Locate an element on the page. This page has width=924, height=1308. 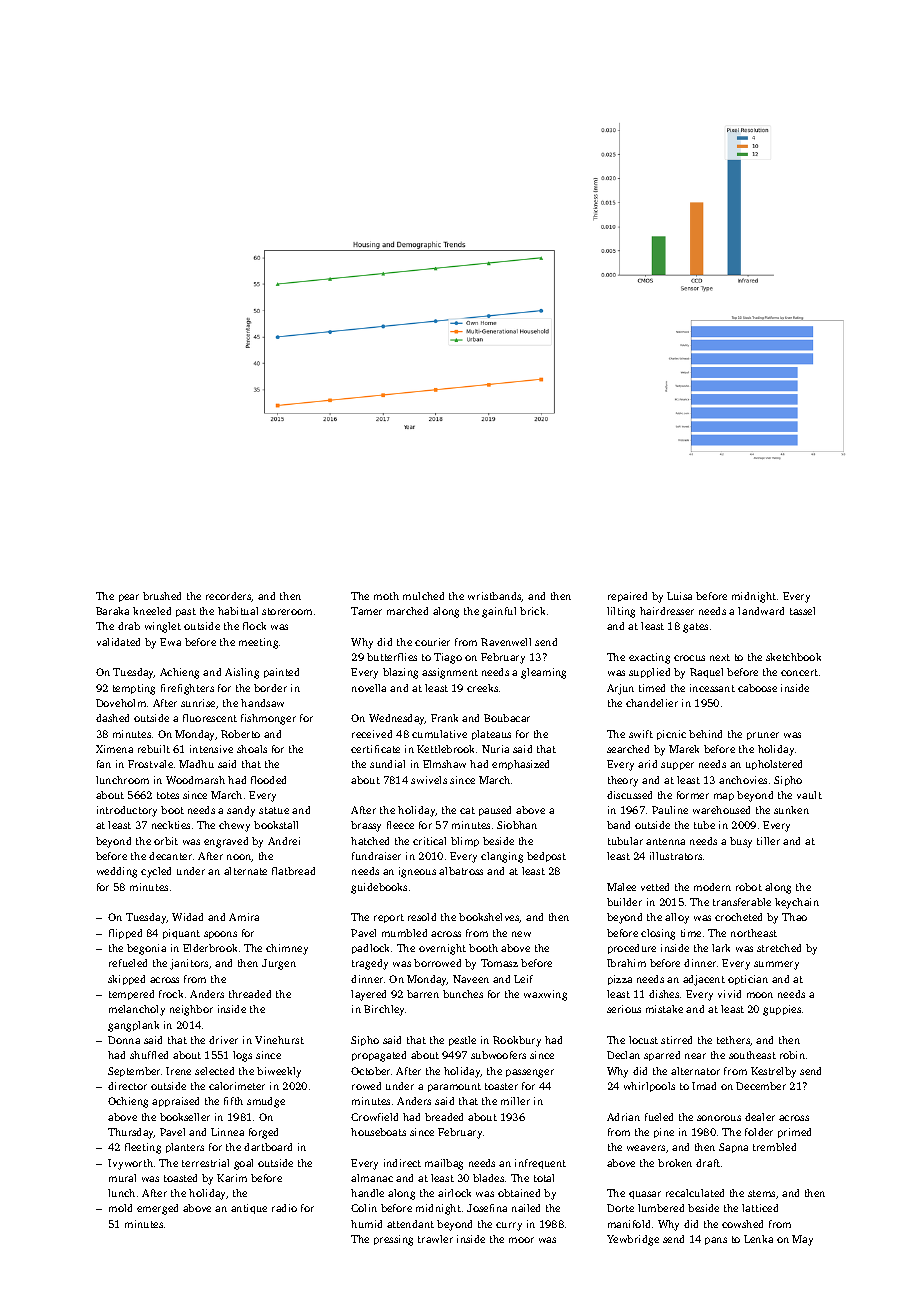
Widad is located at coordinates (187, 917).
